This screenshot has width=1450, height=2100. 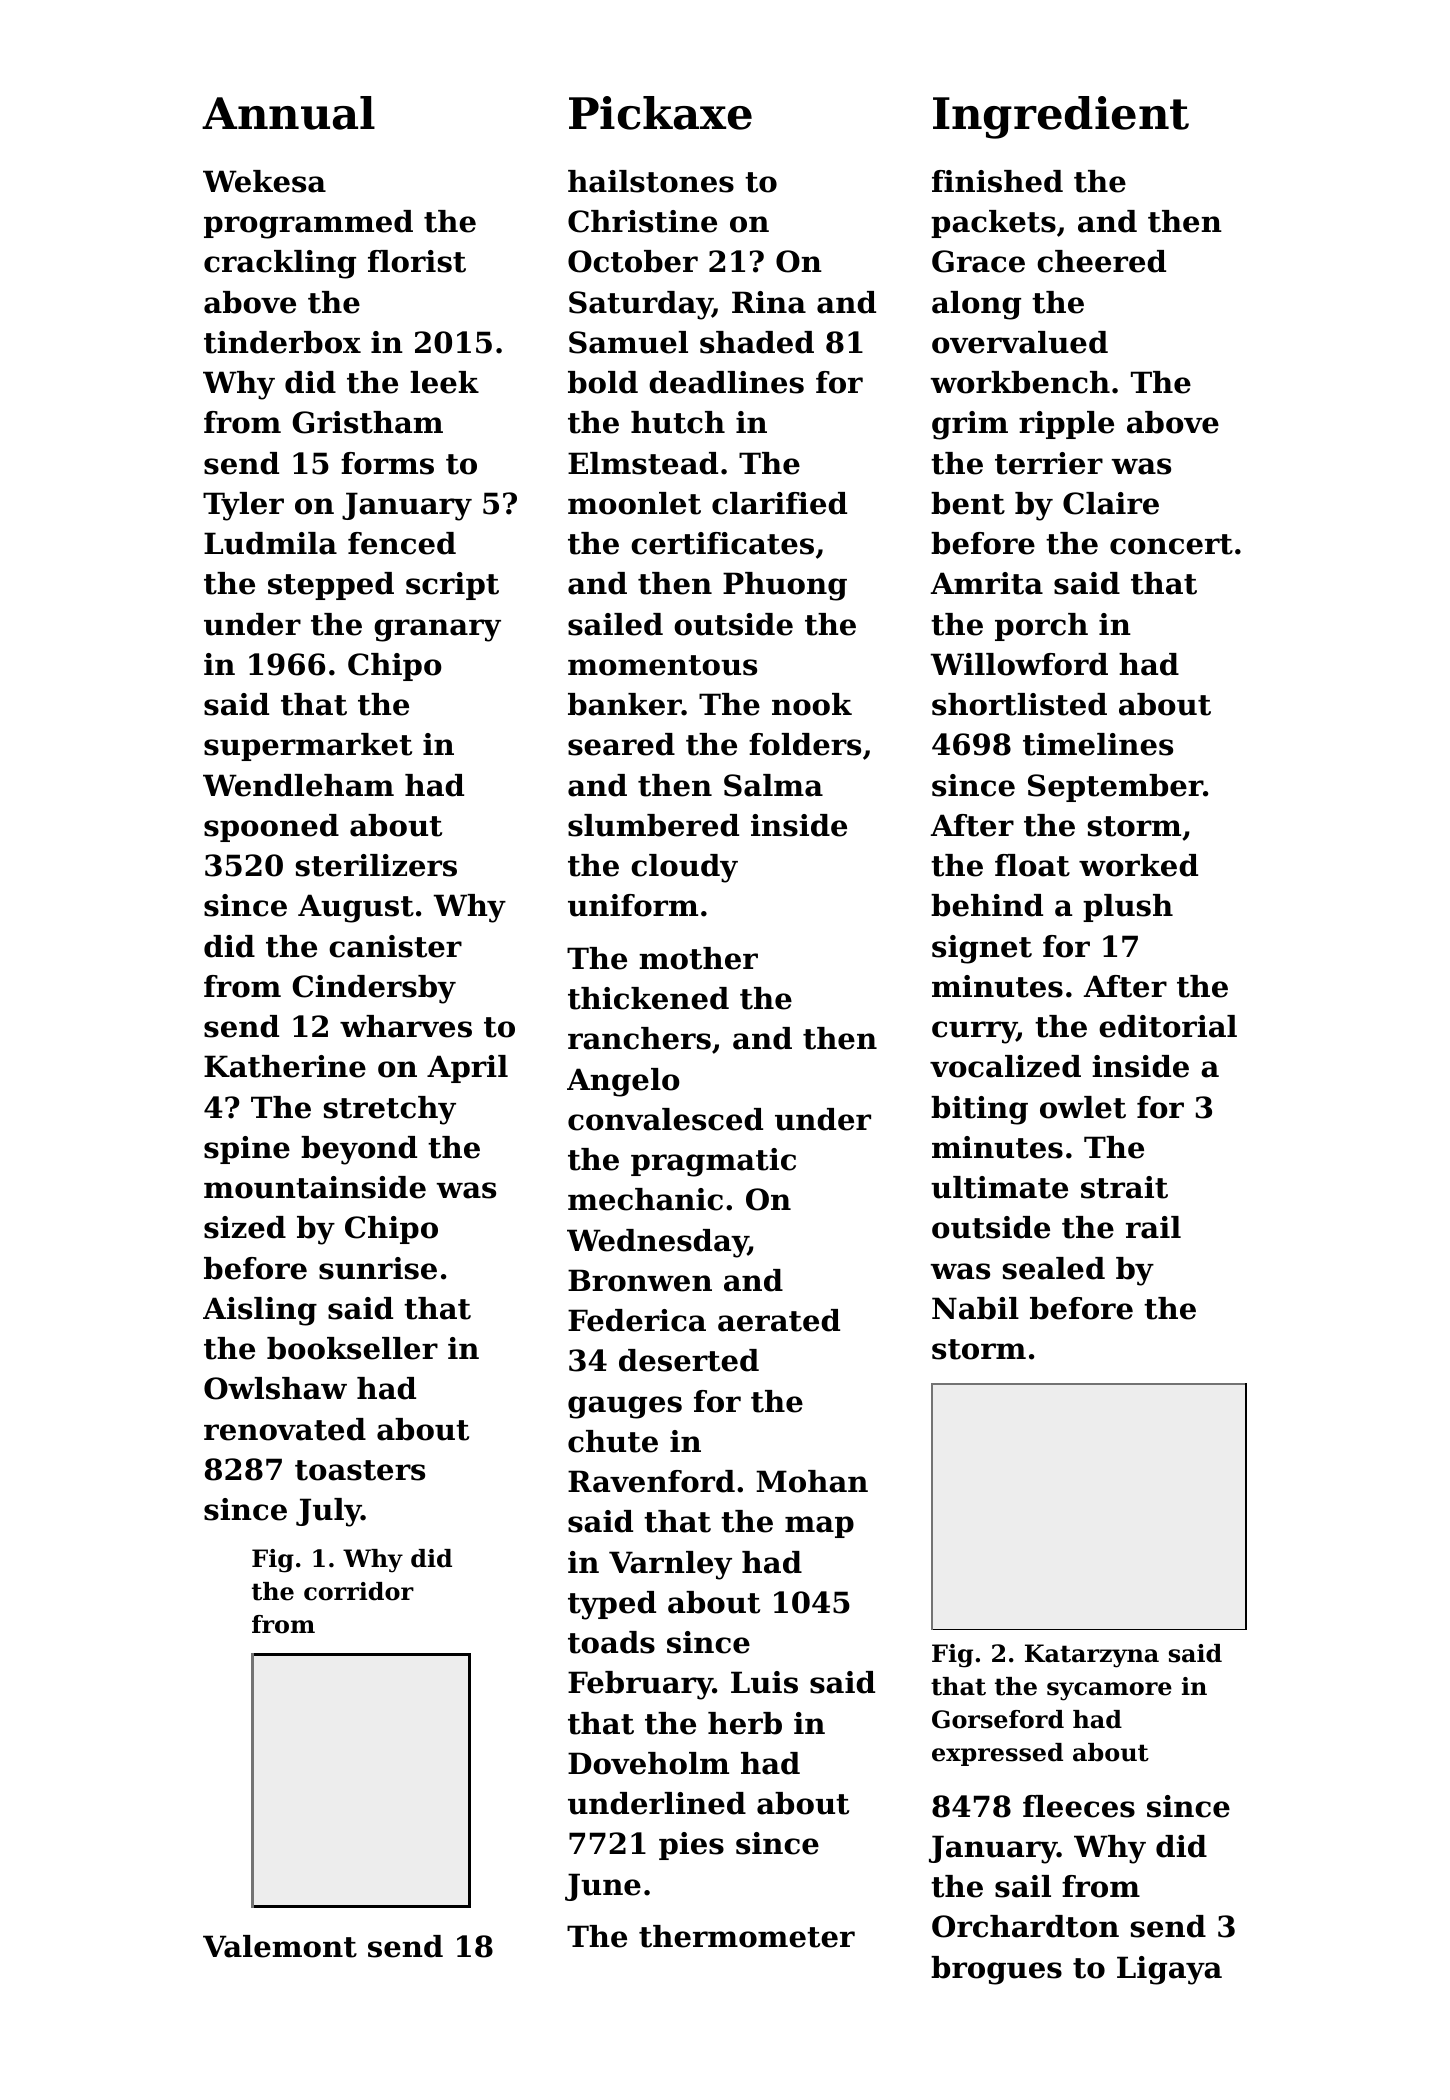 What do you see at coordinates (402, 543) in the screenshot?
I see `fenced` at bounding box center [402, 543].
